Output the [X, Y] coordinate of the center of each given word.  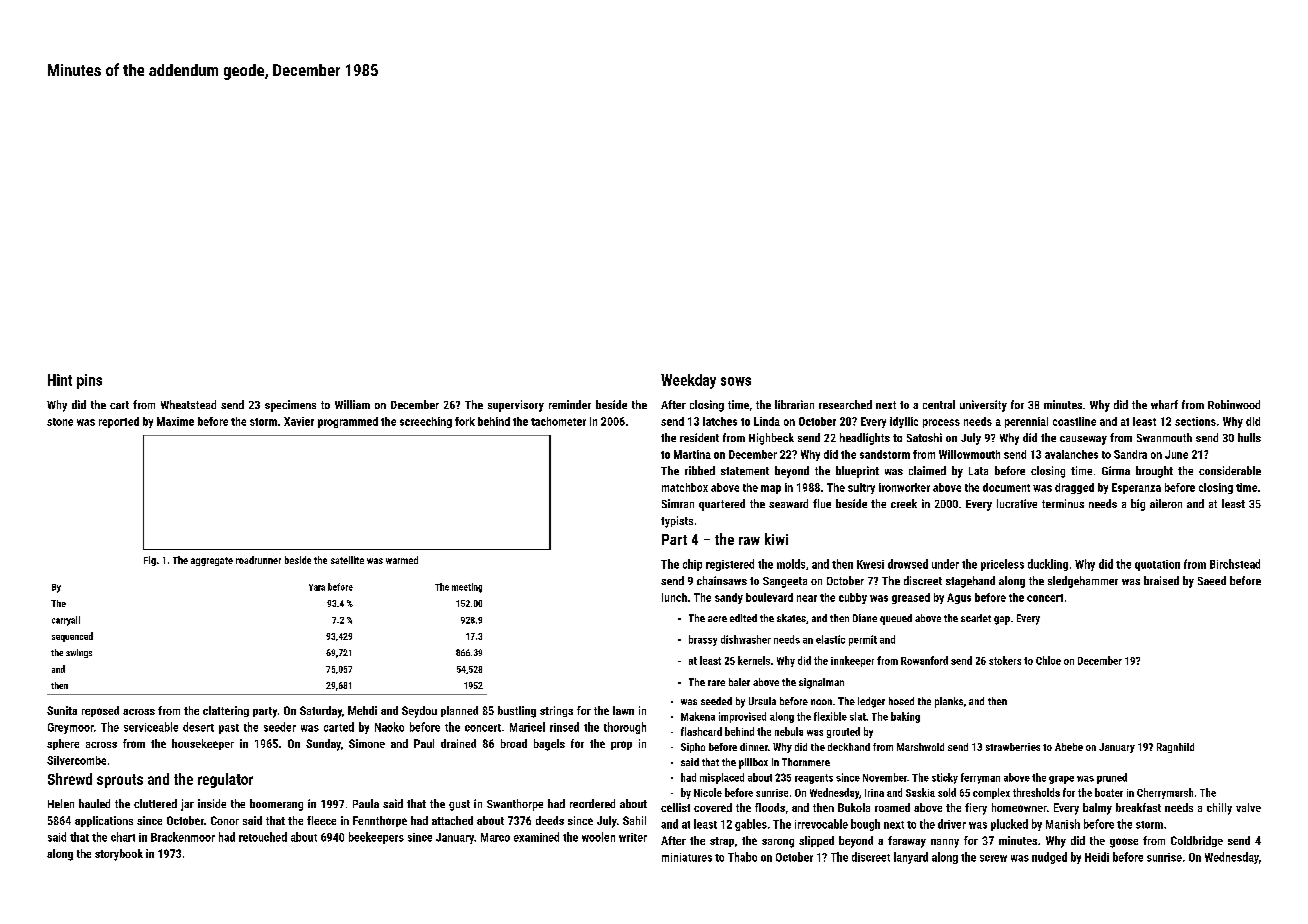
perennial [1026, 422]
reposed [100, 711]
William [352, 404]
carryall [66, 621]
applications [104, 821]
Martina [692, 454]
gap [1002, 620]
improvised [742, 717]
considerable [1230, 470]
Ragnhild [1175, 748]
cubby [853, 598]
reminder [570, 404]
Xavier [299, 421]
